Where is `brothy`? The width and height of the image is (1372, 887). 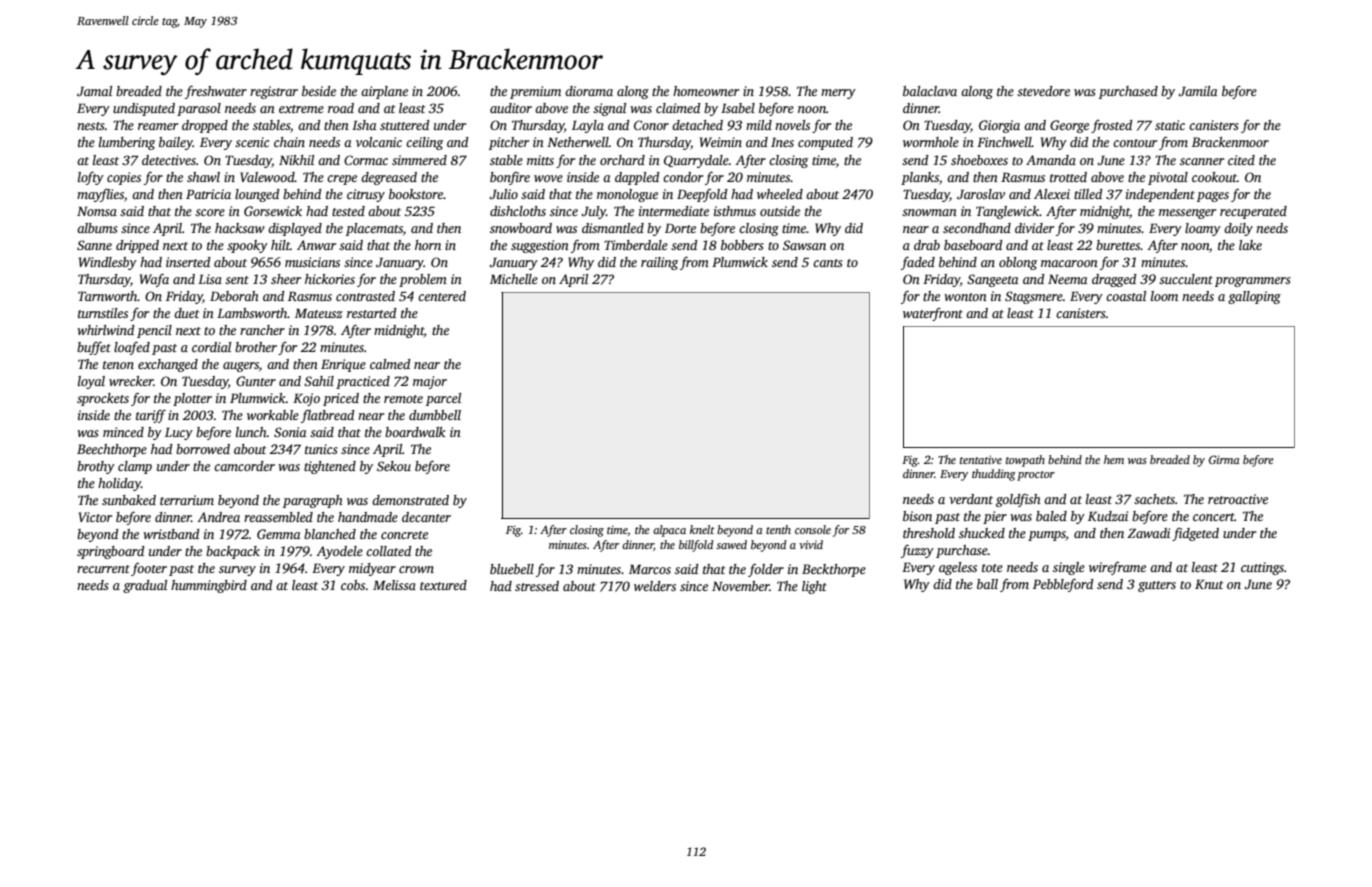 brothy is located at coordinates (96, 467).
